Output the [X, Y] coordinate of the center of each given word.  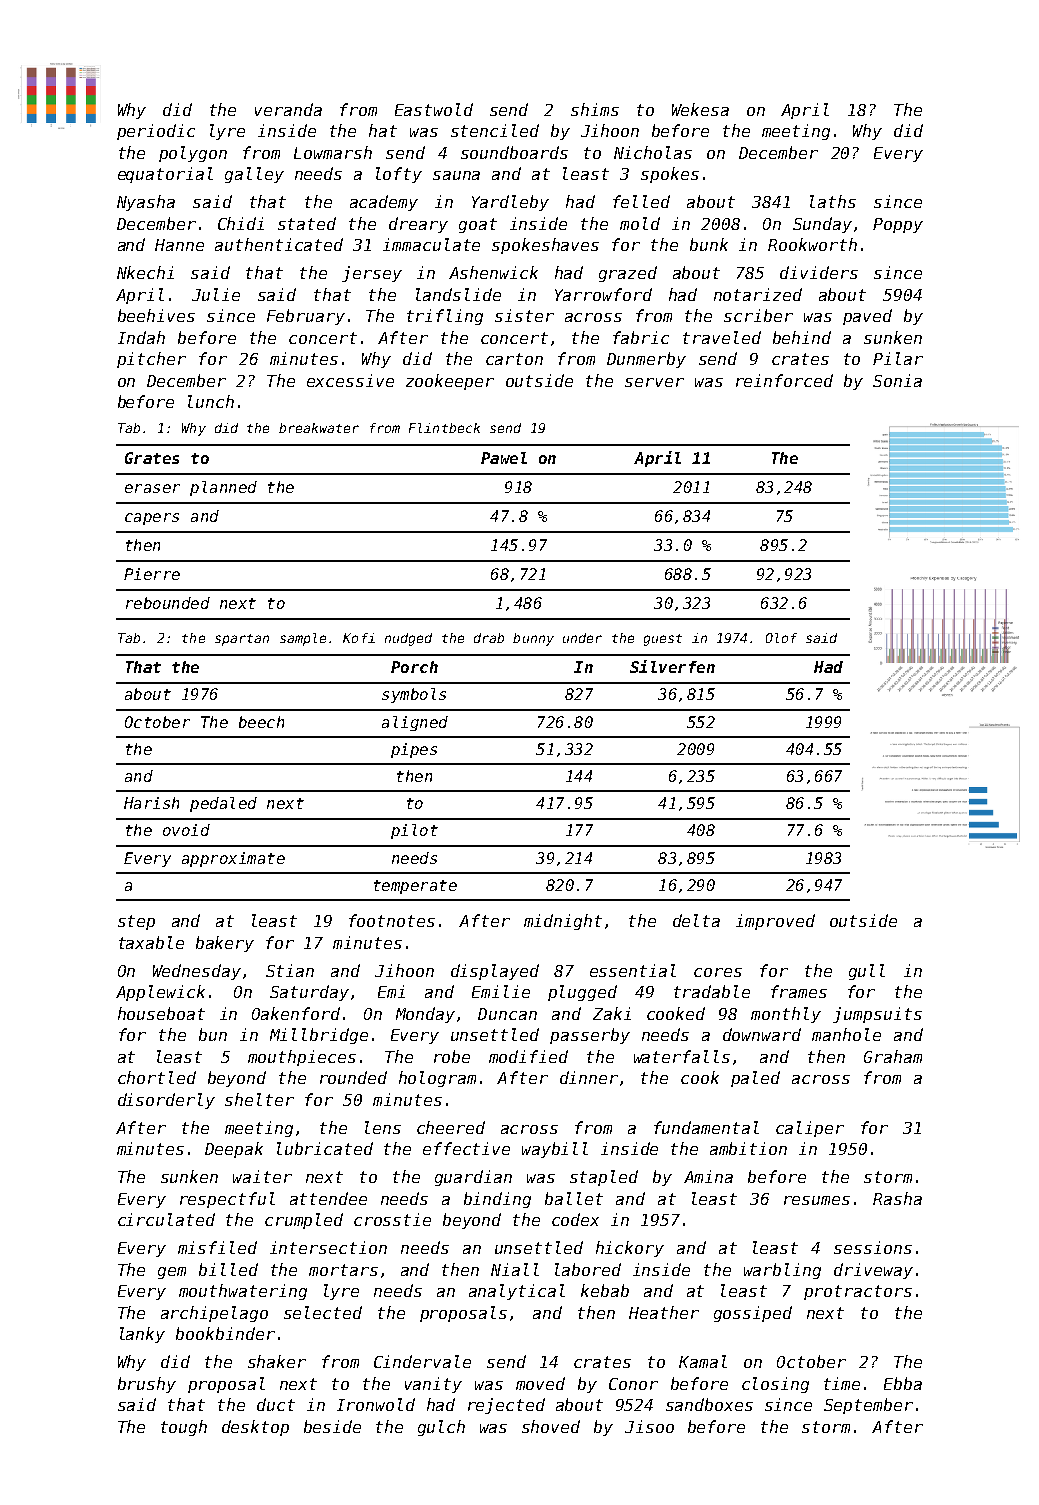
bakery [225, 944]
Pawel [504, 458]
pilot [414, 831]
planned [223, 488]
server [654, 382]
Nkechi [145, 272]
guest [663, 640]
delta [696, 920]
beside [332, 1426]
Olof [781, 638]
